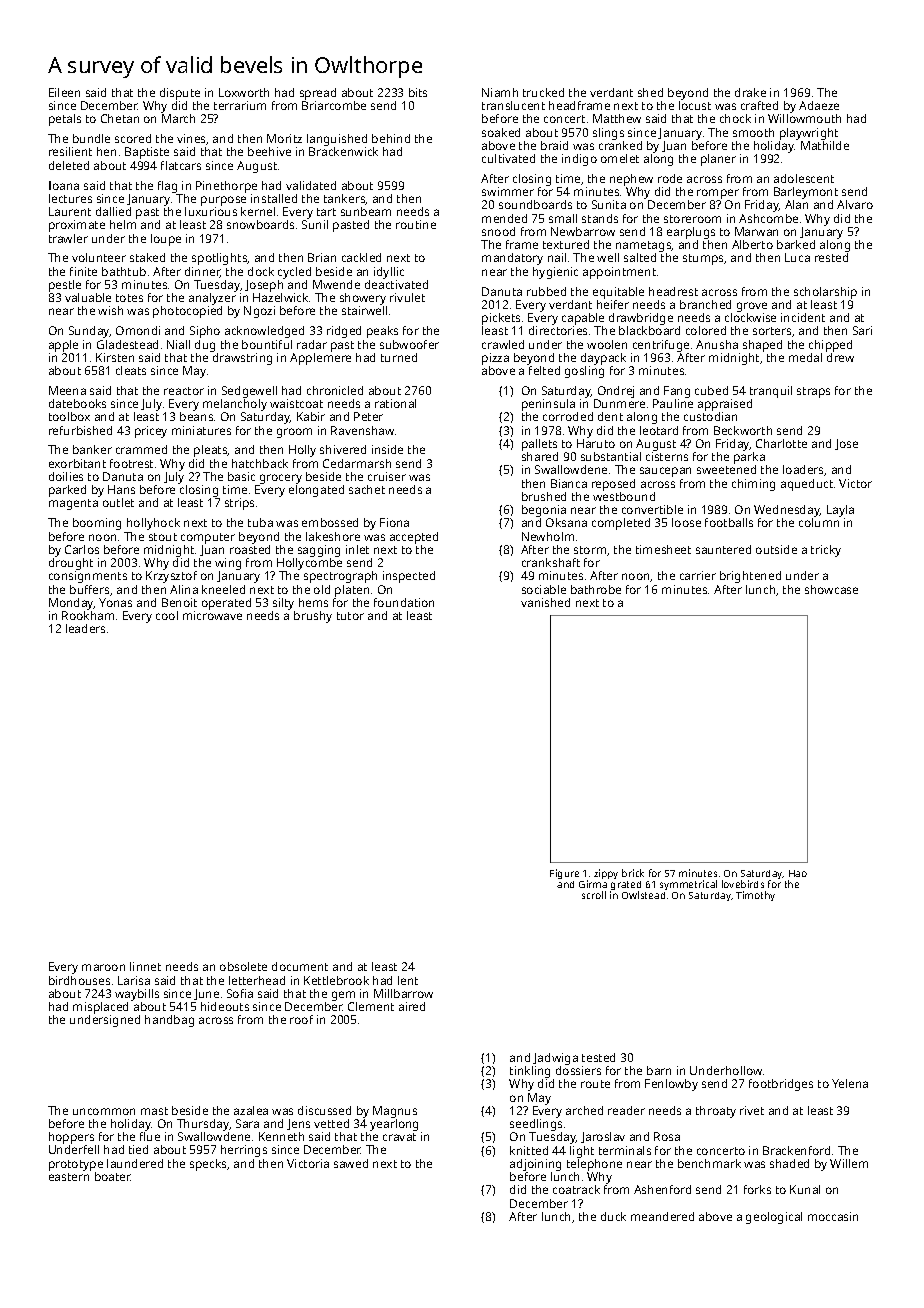 This screenshot has width=924, height=1308. What do you see at coordinates (145, 966) in the screenshot?
I see `linnet` at bounding box center [145, 966].
